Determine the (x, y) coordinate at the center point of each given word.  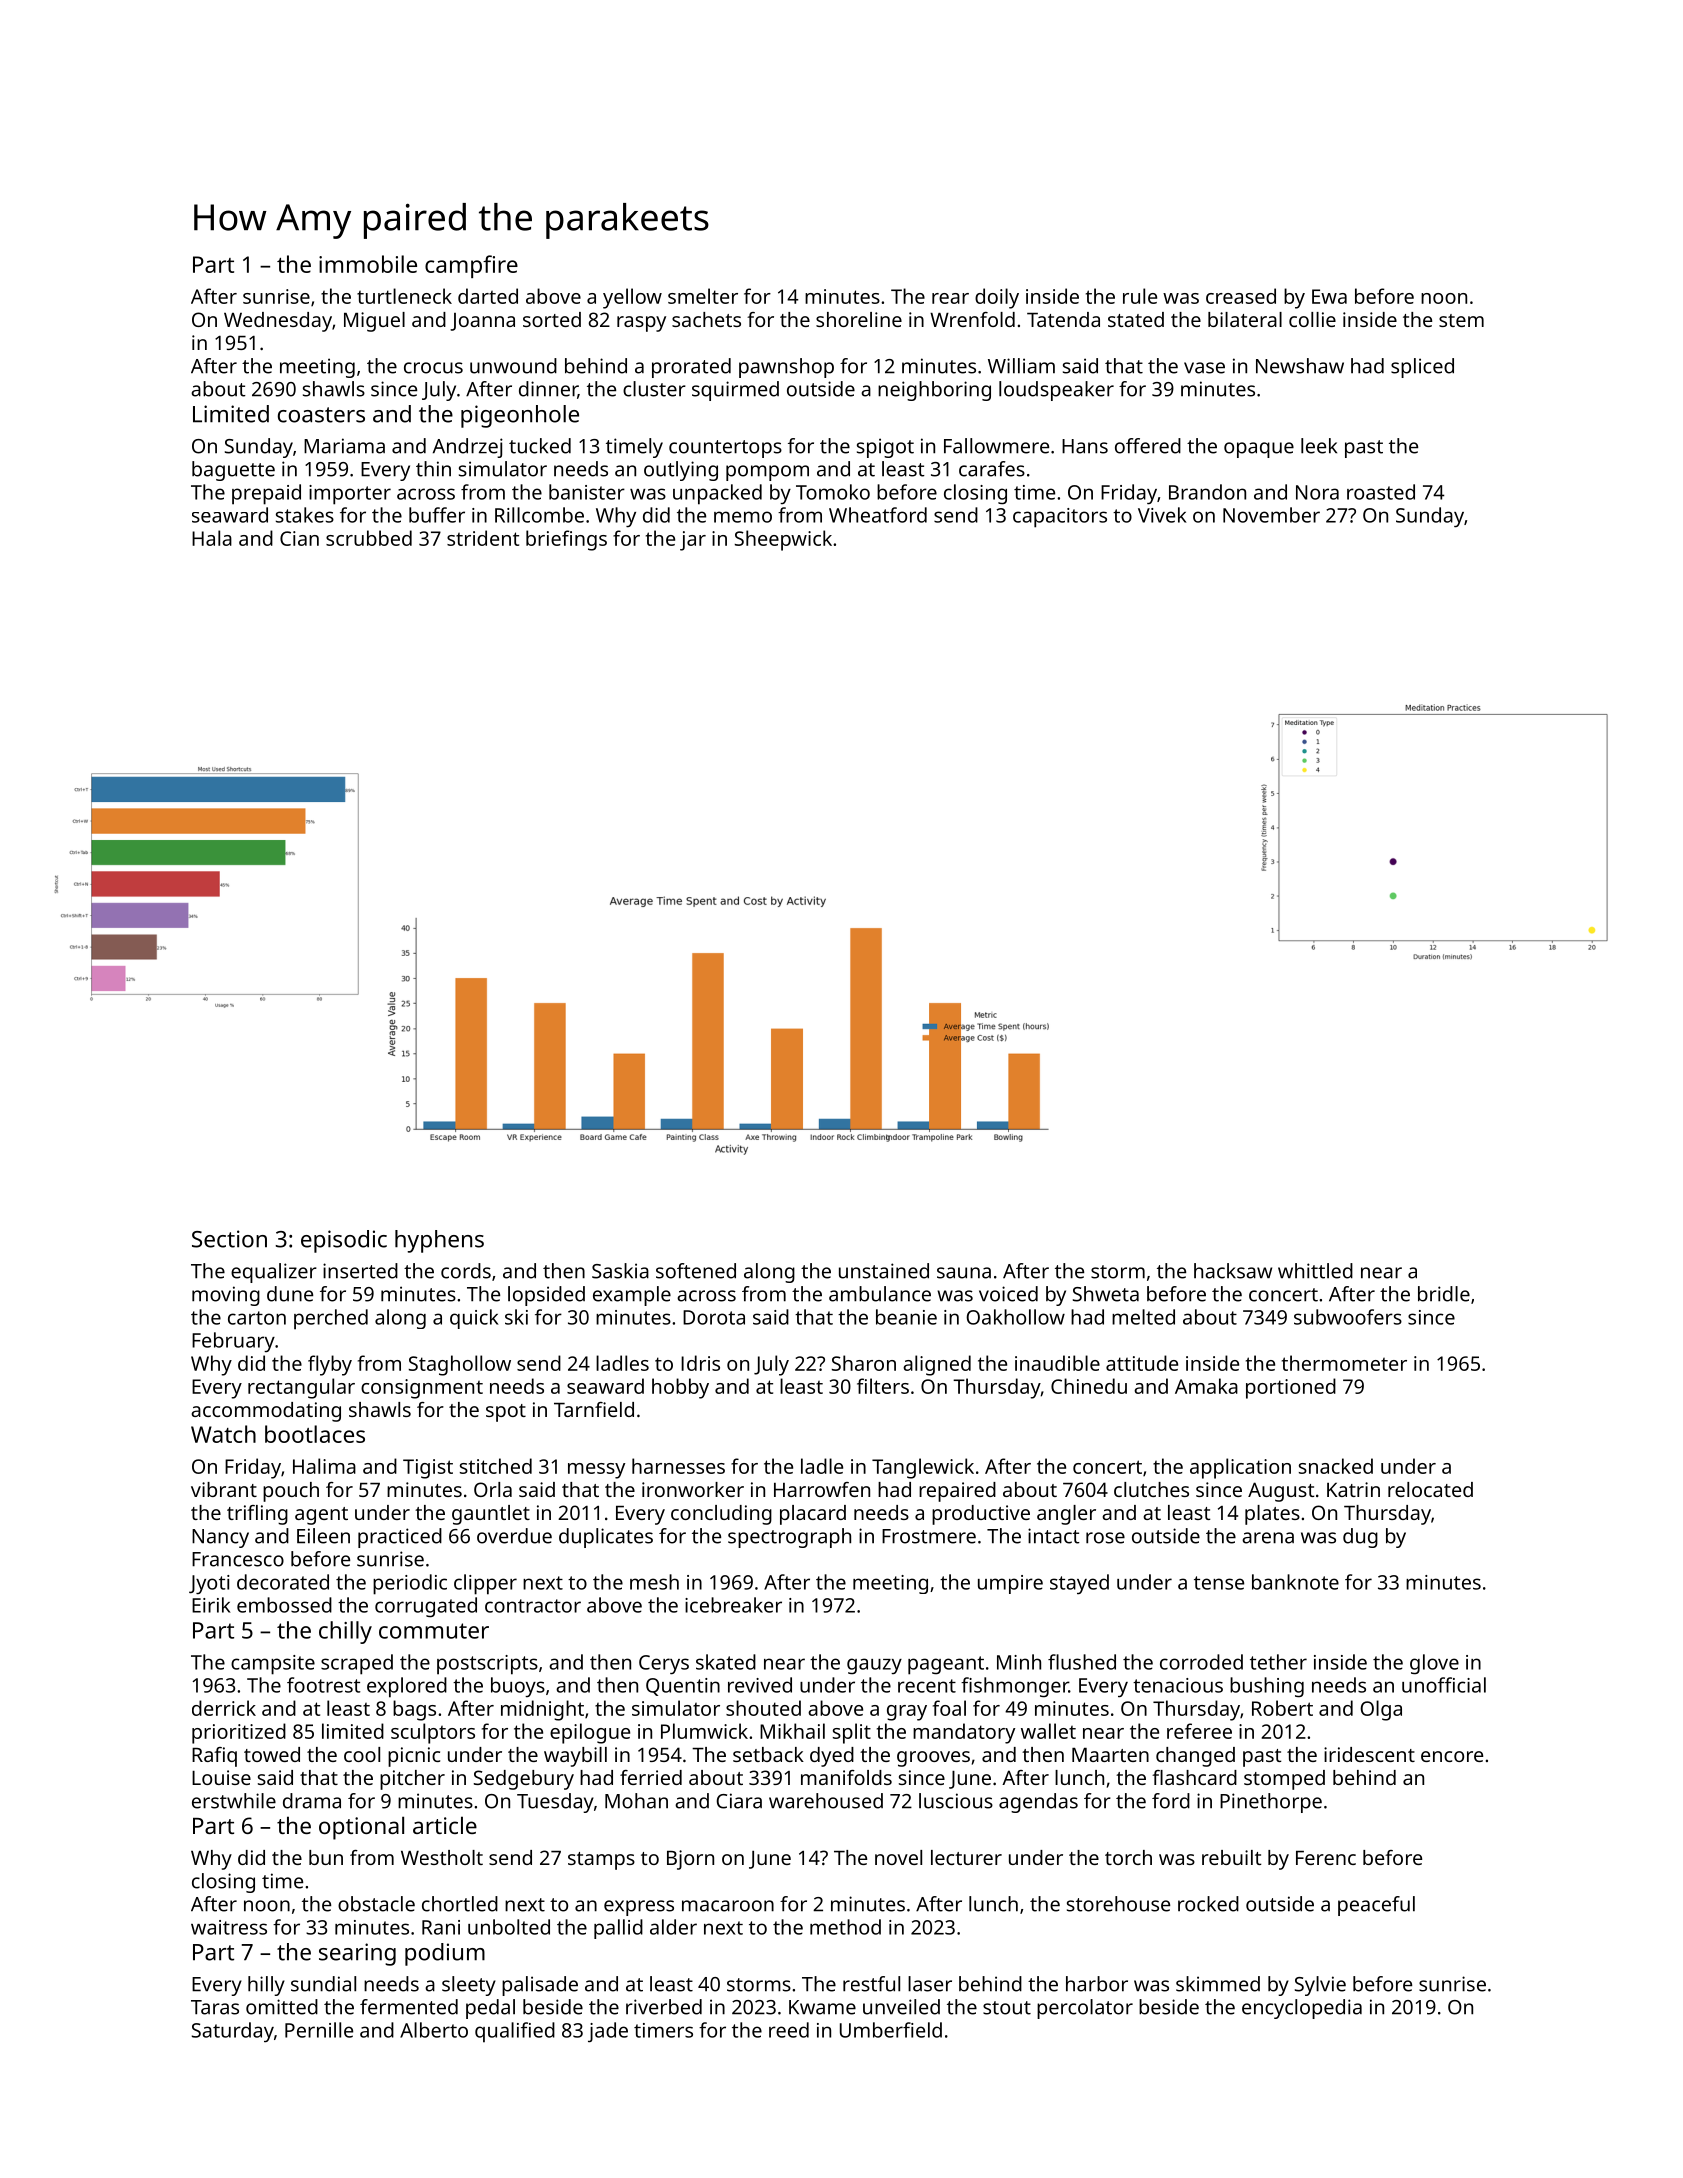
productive (981, 1515)
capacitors (1060, 518)
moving (226, 1296)
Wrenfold (972, 319)
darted (488, 296)
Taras (215, 2007)
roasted (1381, 492)
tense (1219, 1583)
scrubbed (369, 538)
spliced (1422, 368)
